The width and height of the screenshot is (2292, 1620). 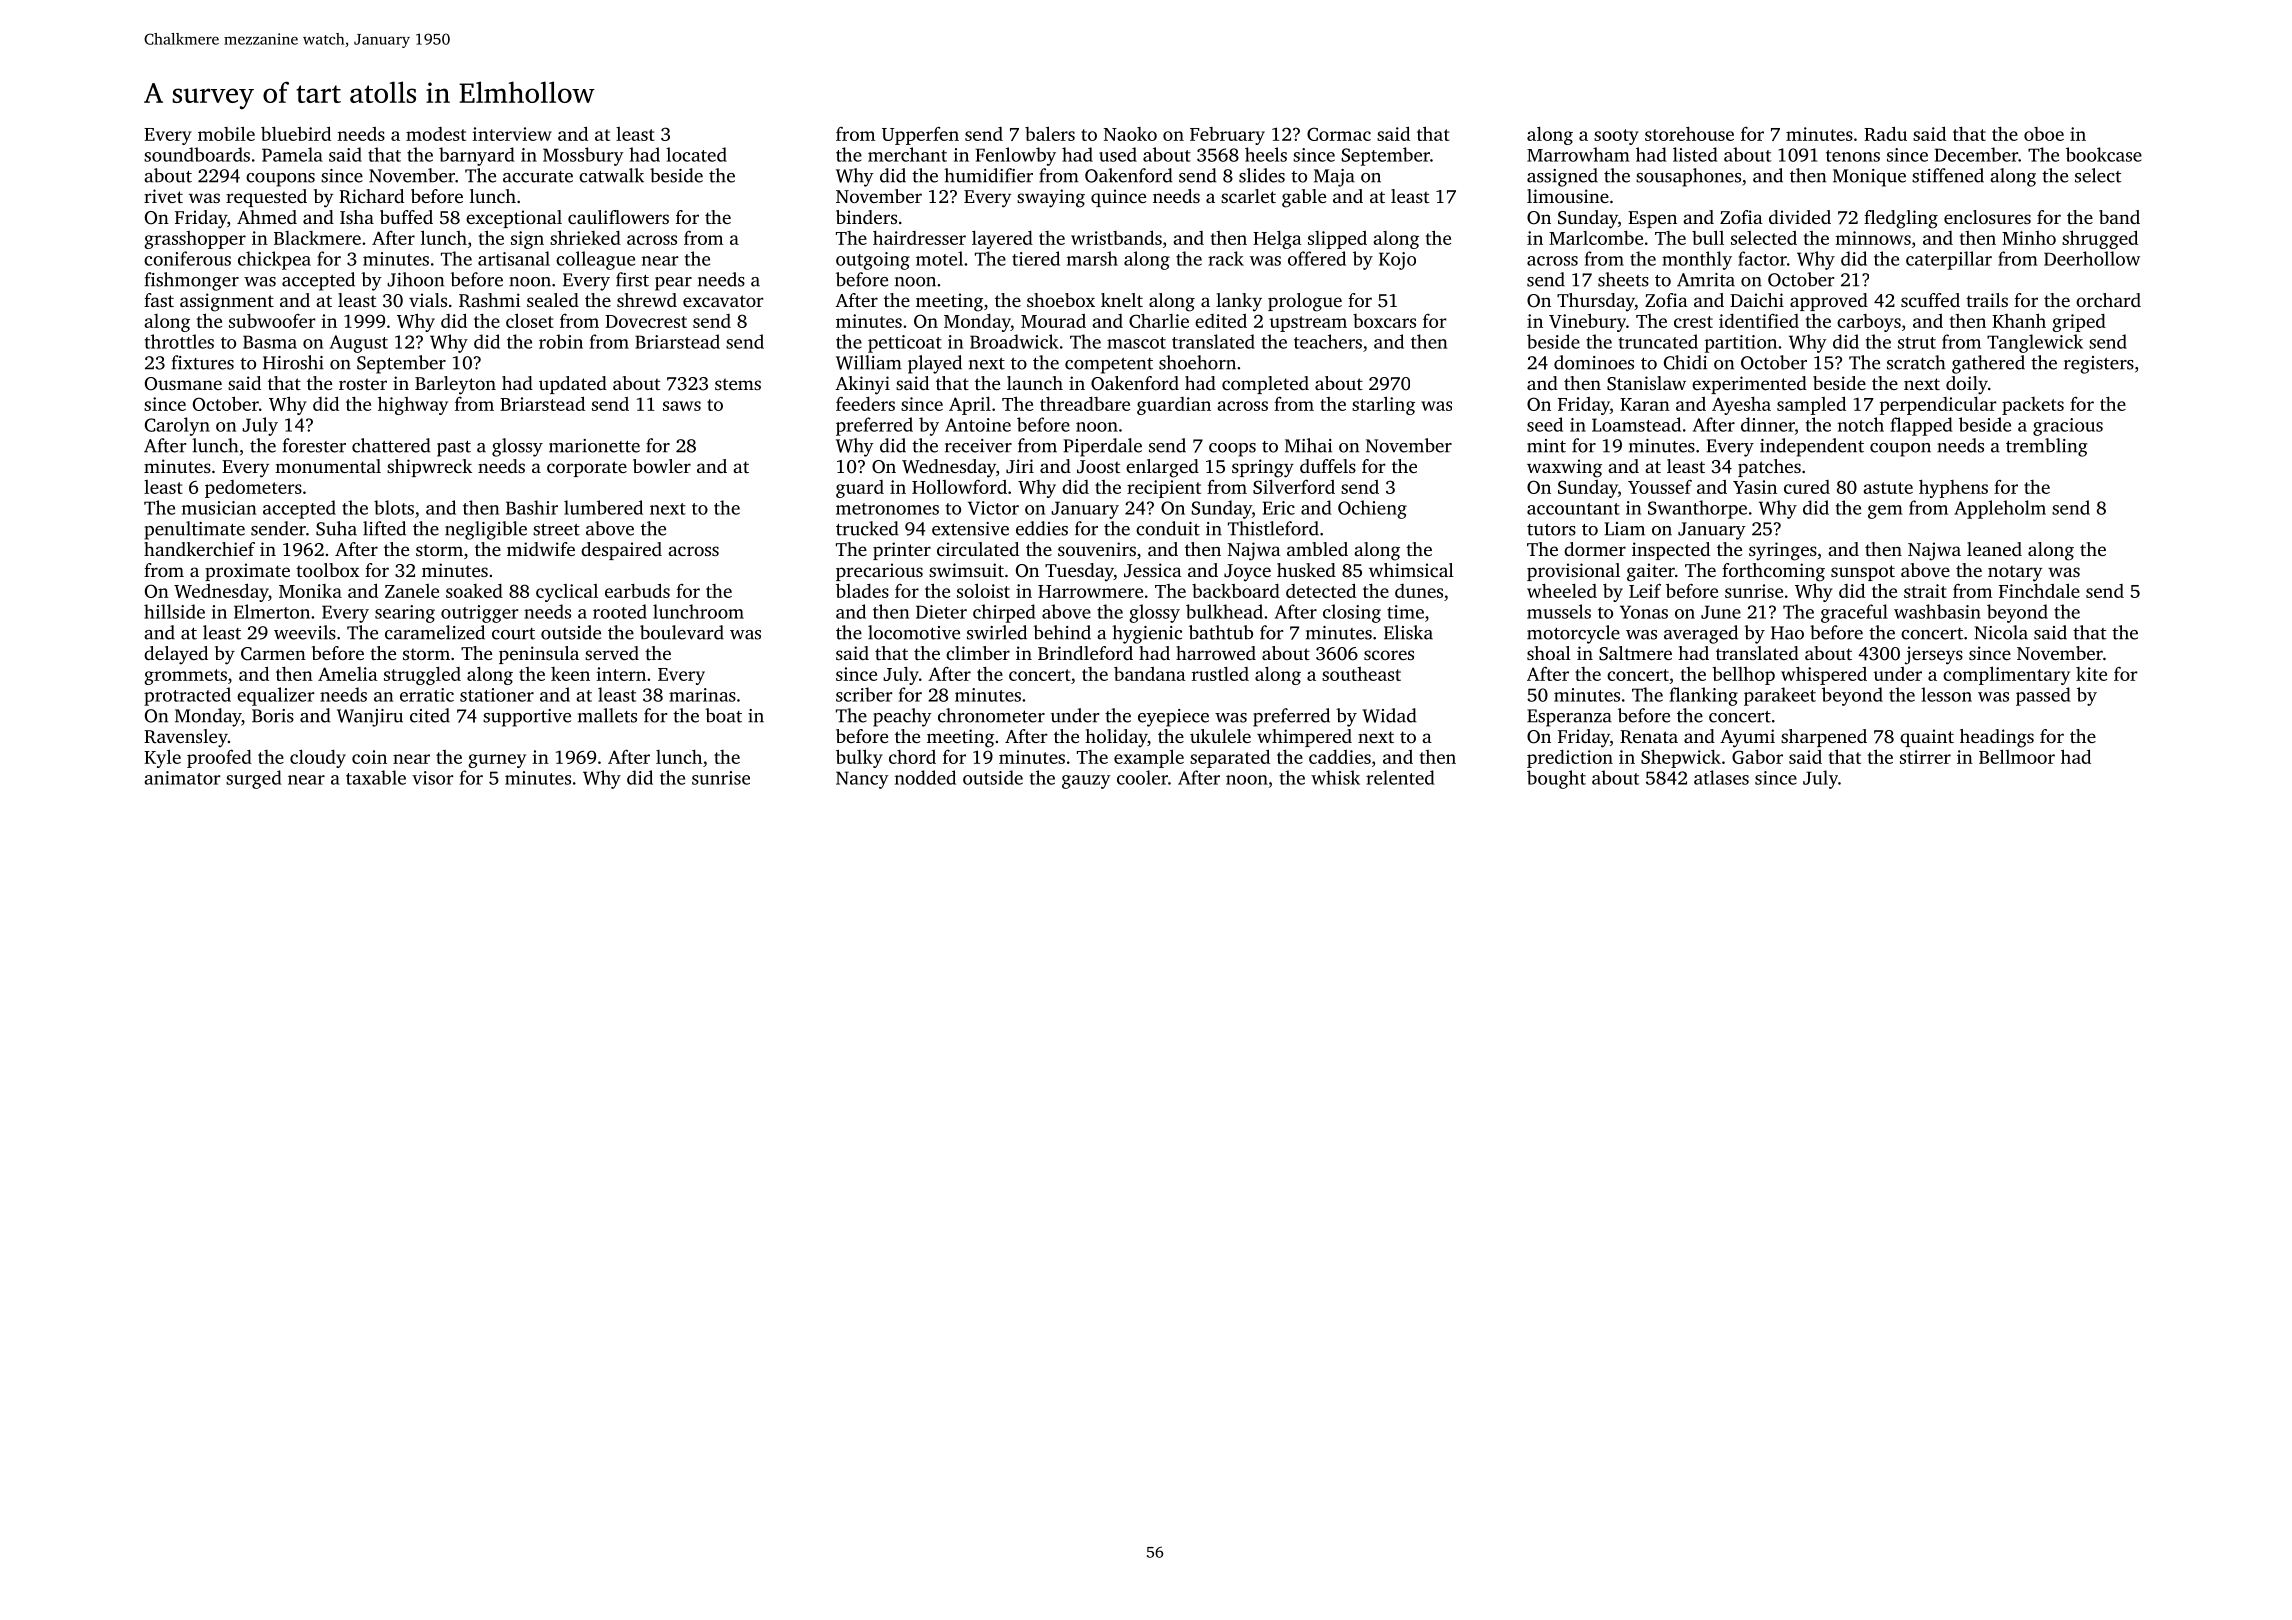 I want to click on storehouse, so click(x=1689, y=134).
